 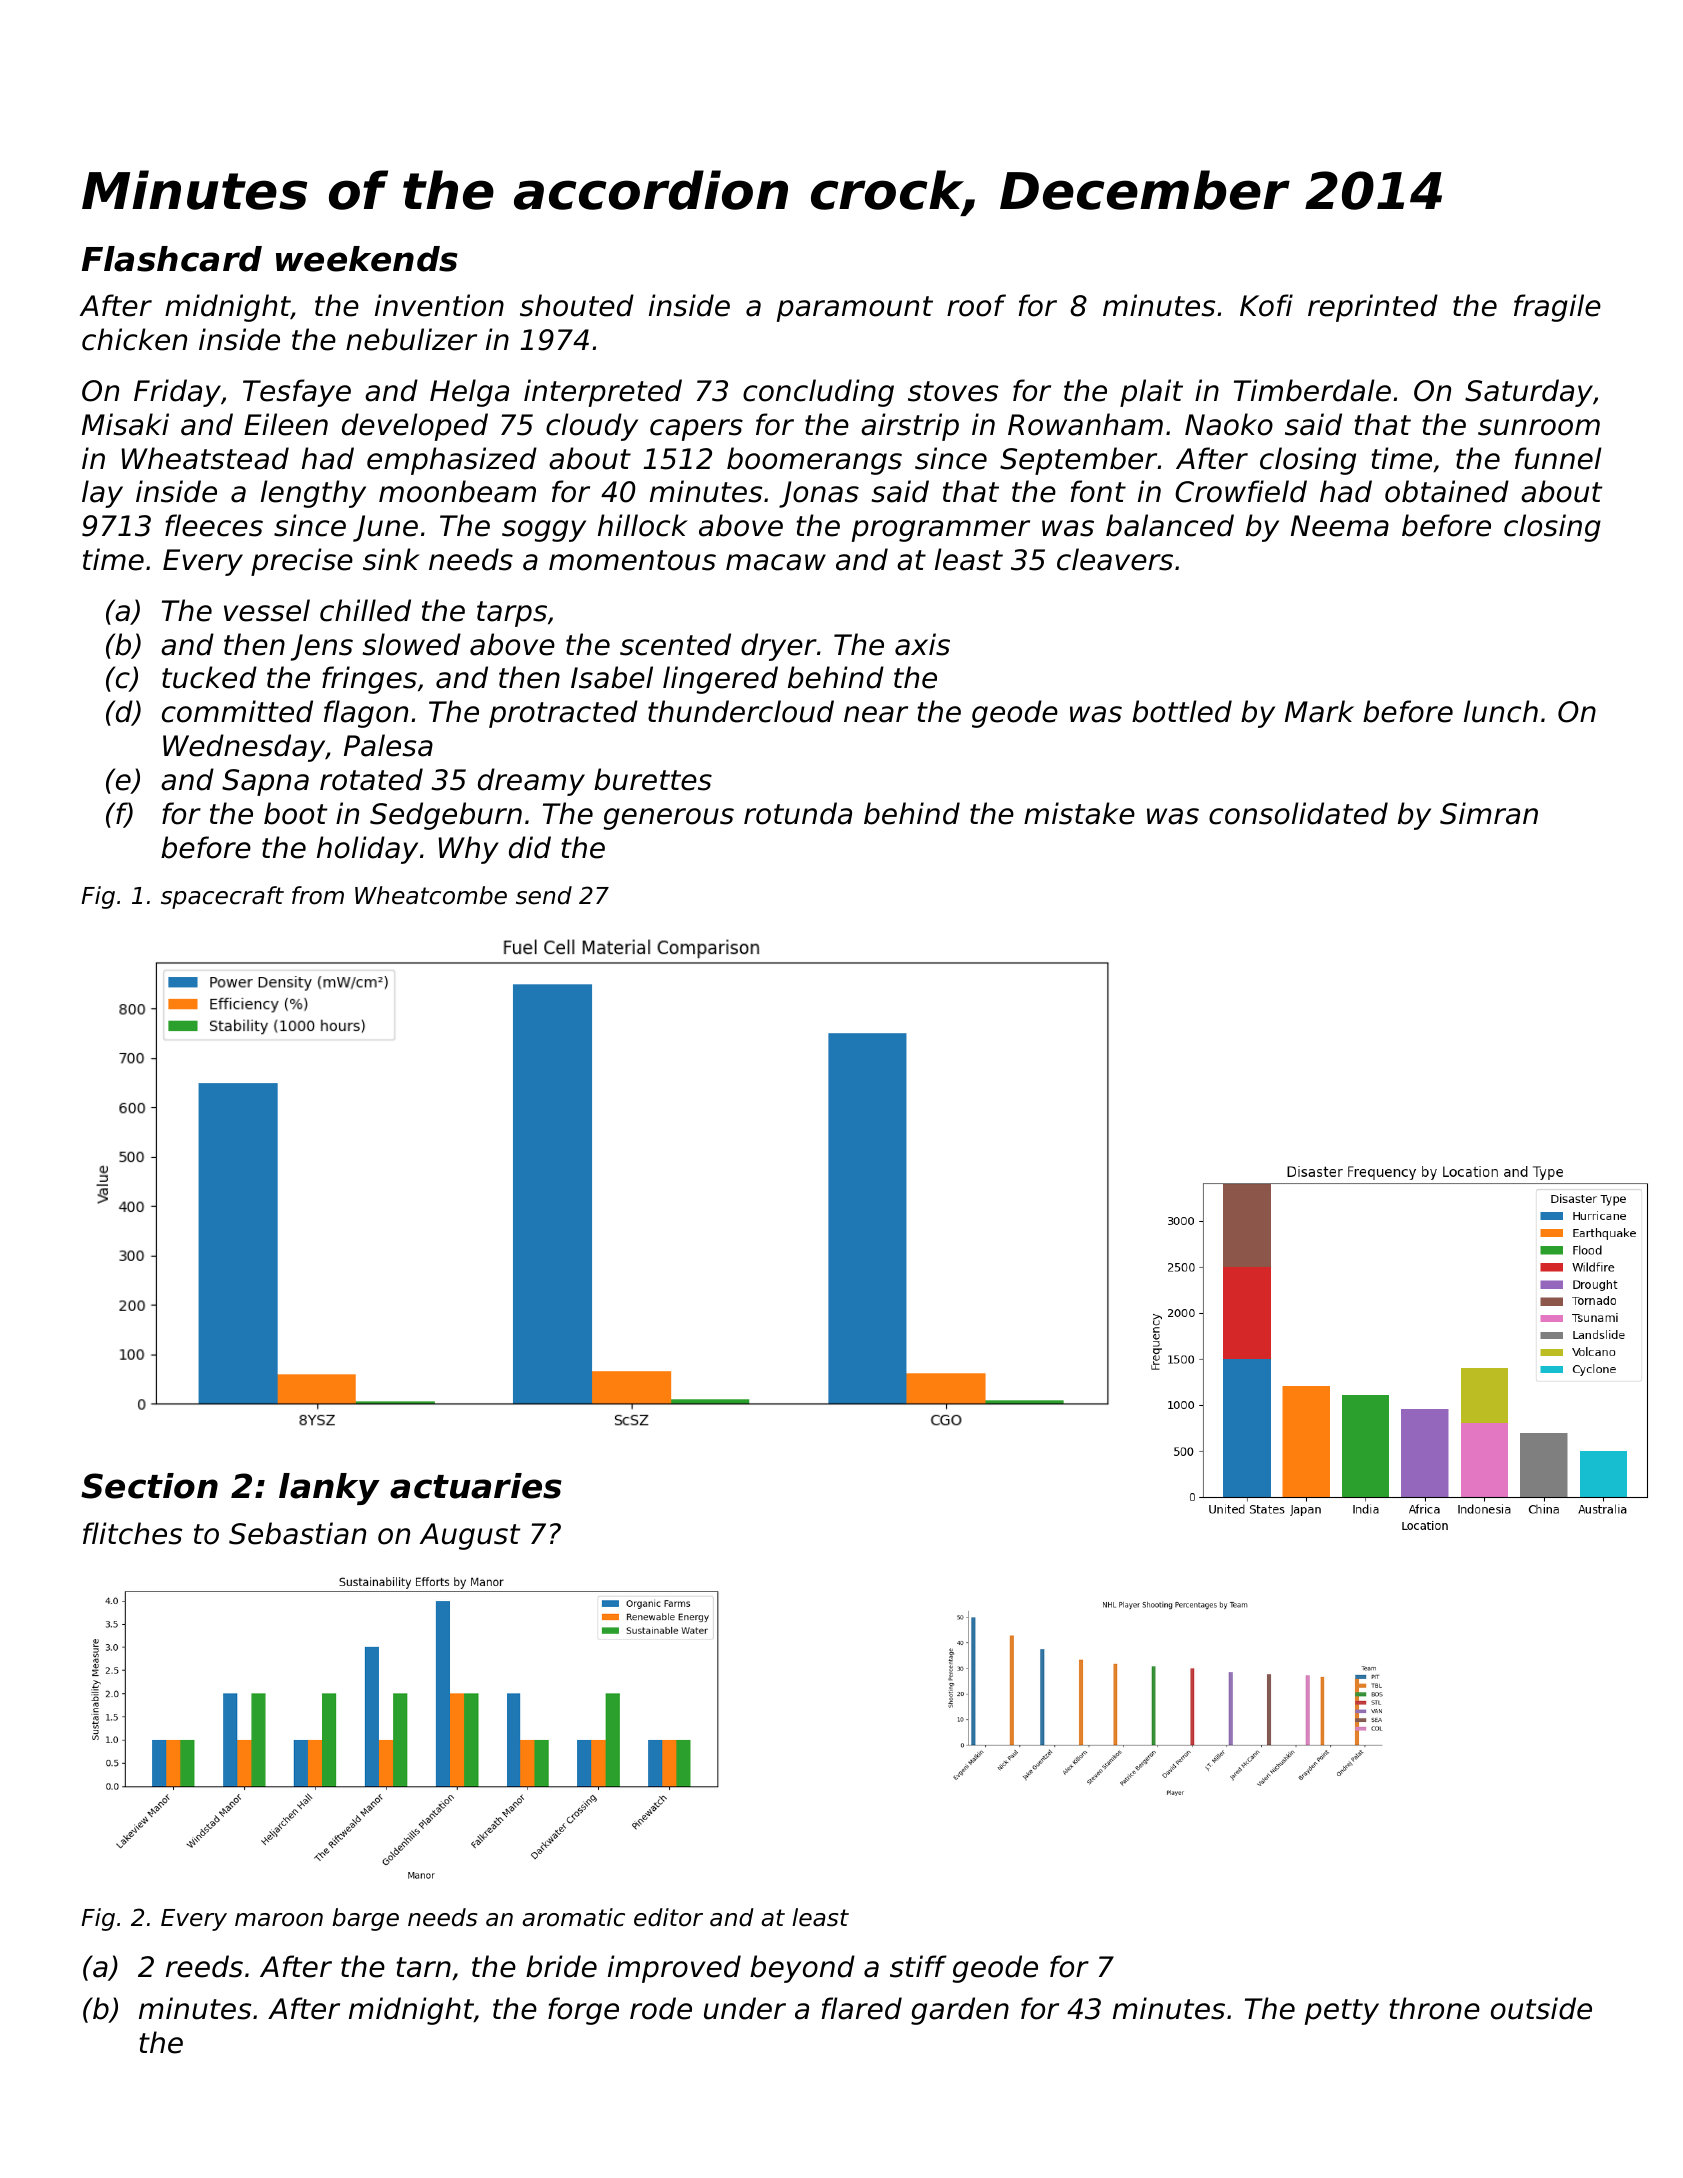 I want to click on consolidated, so click(x=1298, y=813).
